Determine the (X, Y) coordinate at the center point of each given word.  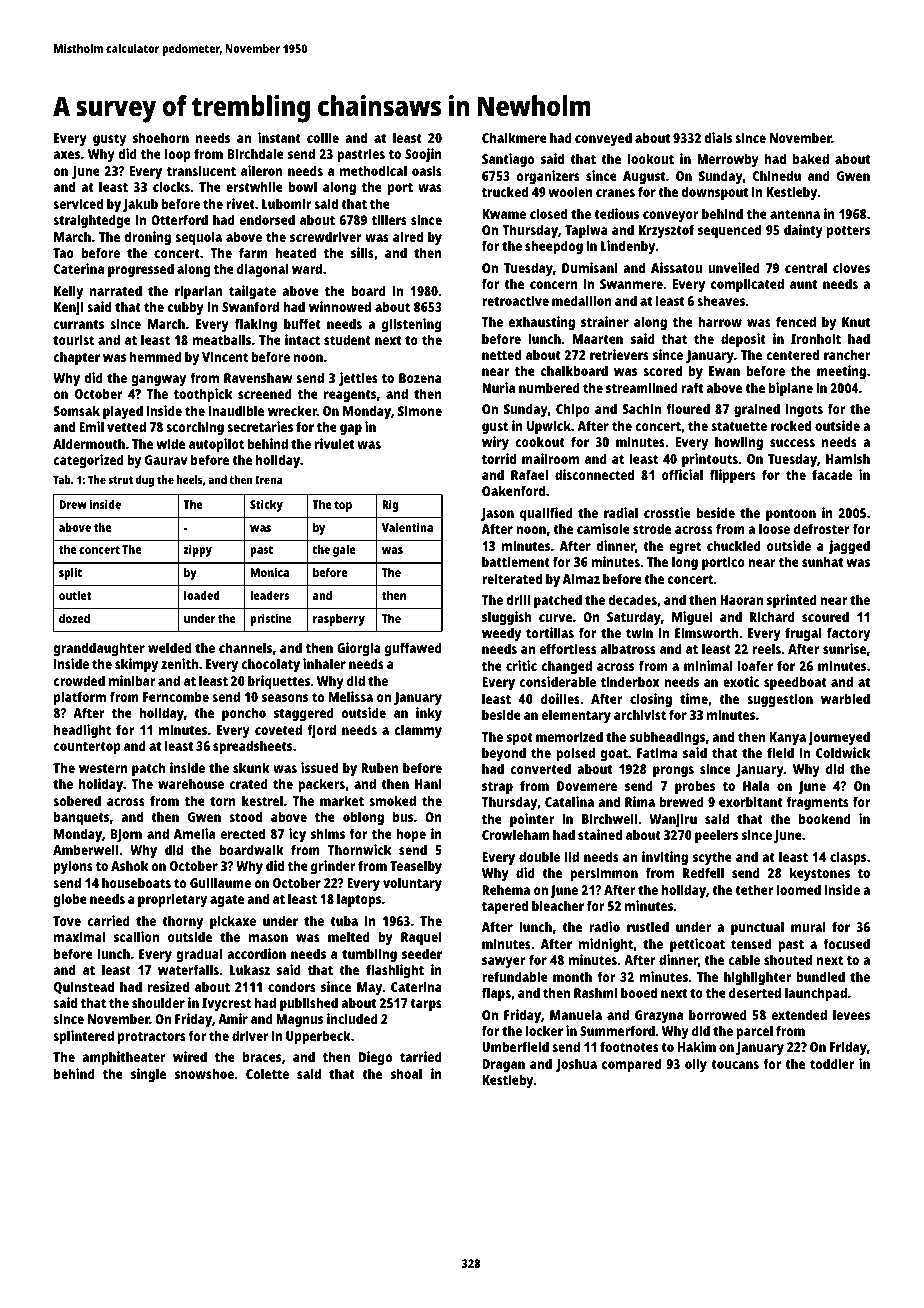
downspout (714, 193)
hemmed (156, 356)
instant (279, 137)
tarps (426, 1005)
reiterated (512, 578)
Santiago (508, 160)
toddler (832, 1063)
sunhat (822, 561)
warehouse (191, 783)
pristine (271, 619)
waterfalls (188, 969)
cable (744, 959)
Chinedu (777, 175)
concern (554, 285)
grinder (333, 867)
